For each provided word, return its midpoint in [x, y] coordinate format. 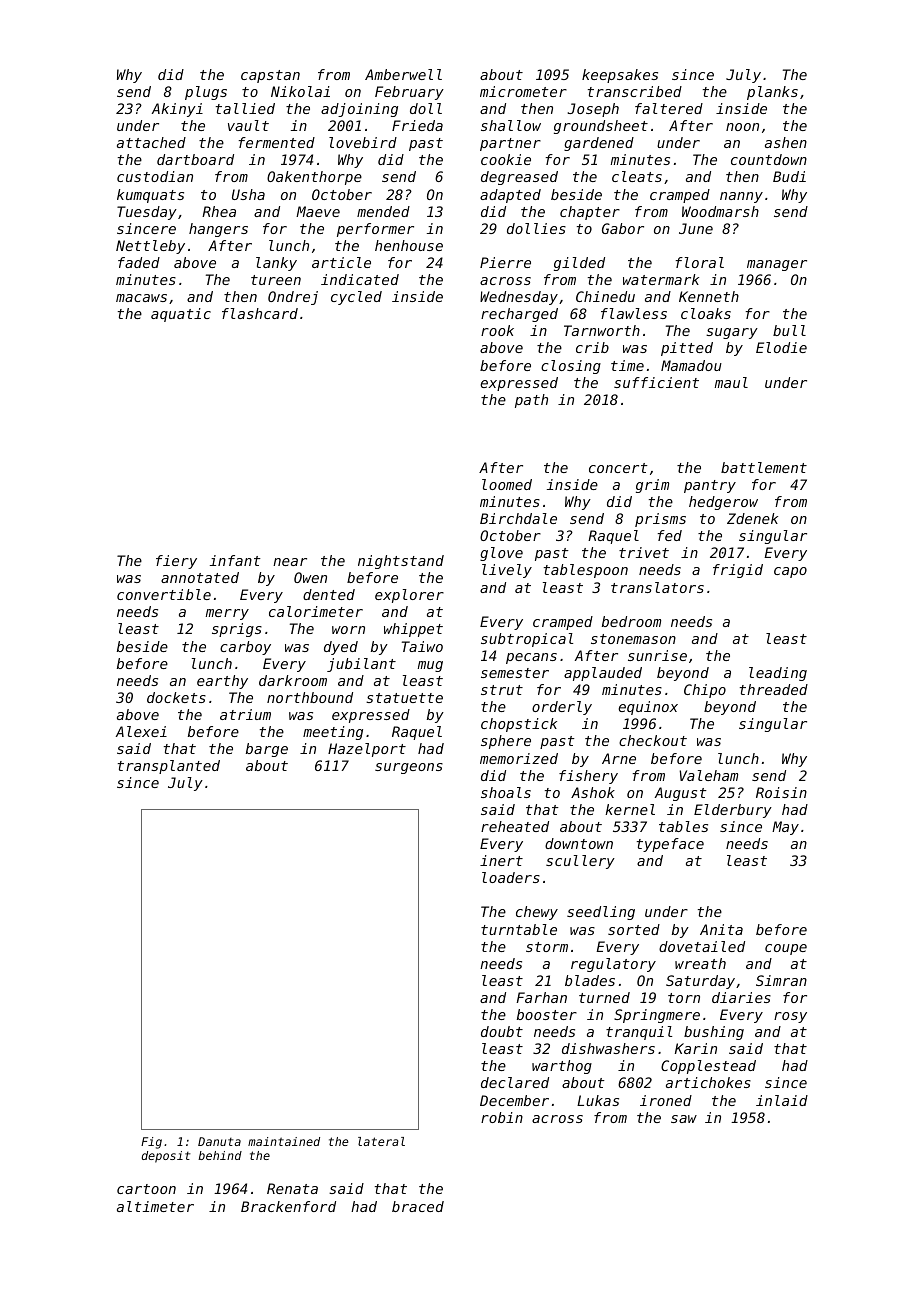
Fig [151, 1143]
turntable [519, 929]
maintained [284, 1141]
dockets [176, 697]
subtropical [527, 640]
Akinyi [177, 110]
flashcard [260, 313]
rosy [790, 1017]
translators [657, 587]
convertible [164, 594]
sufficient [656, 382]
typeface [670, 845]
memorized [519, 758]
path [531, 401]
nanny [741, 197]
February [409, 93]
